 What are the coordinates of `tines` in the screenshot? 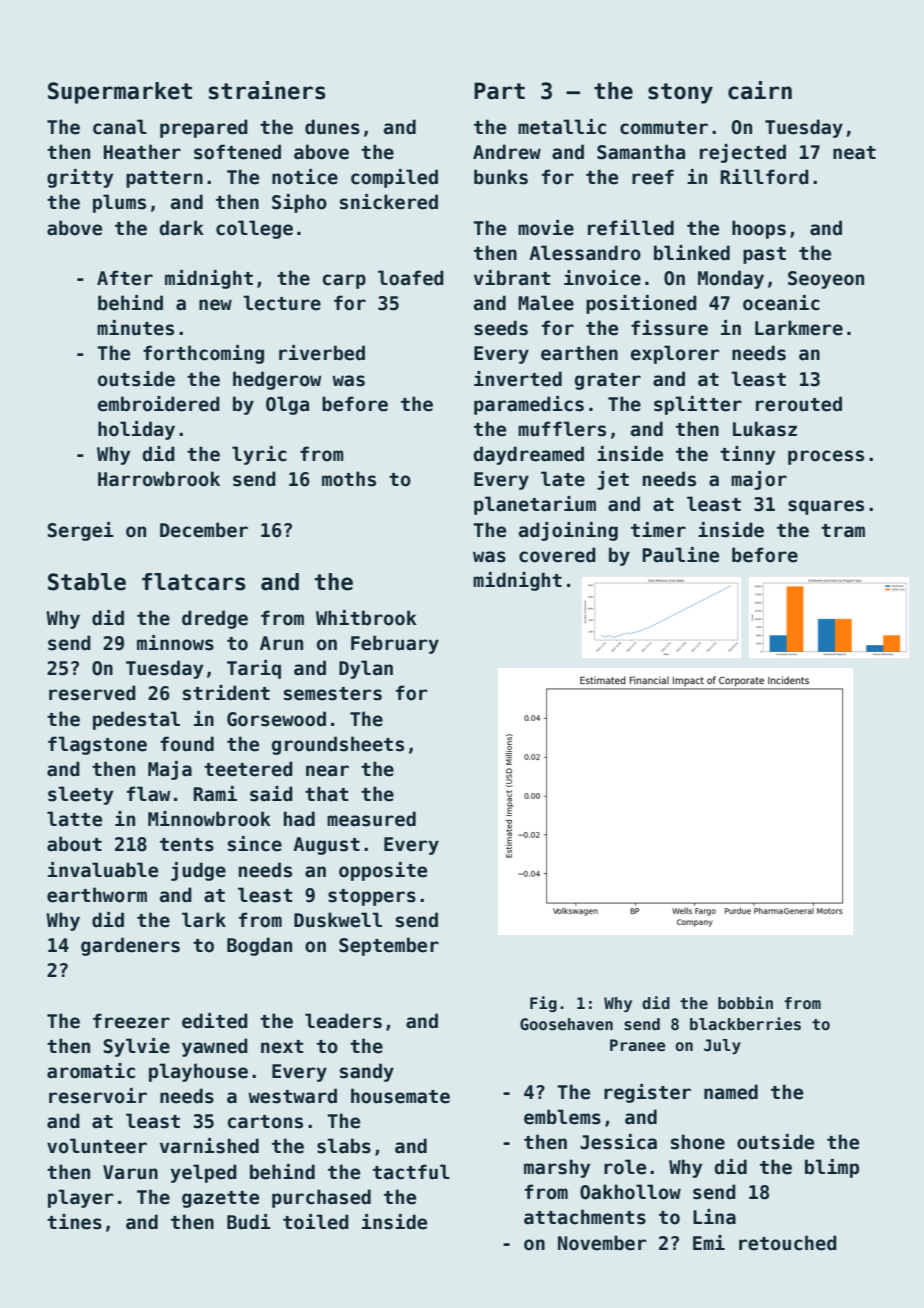 It's located at (74, 1222).
